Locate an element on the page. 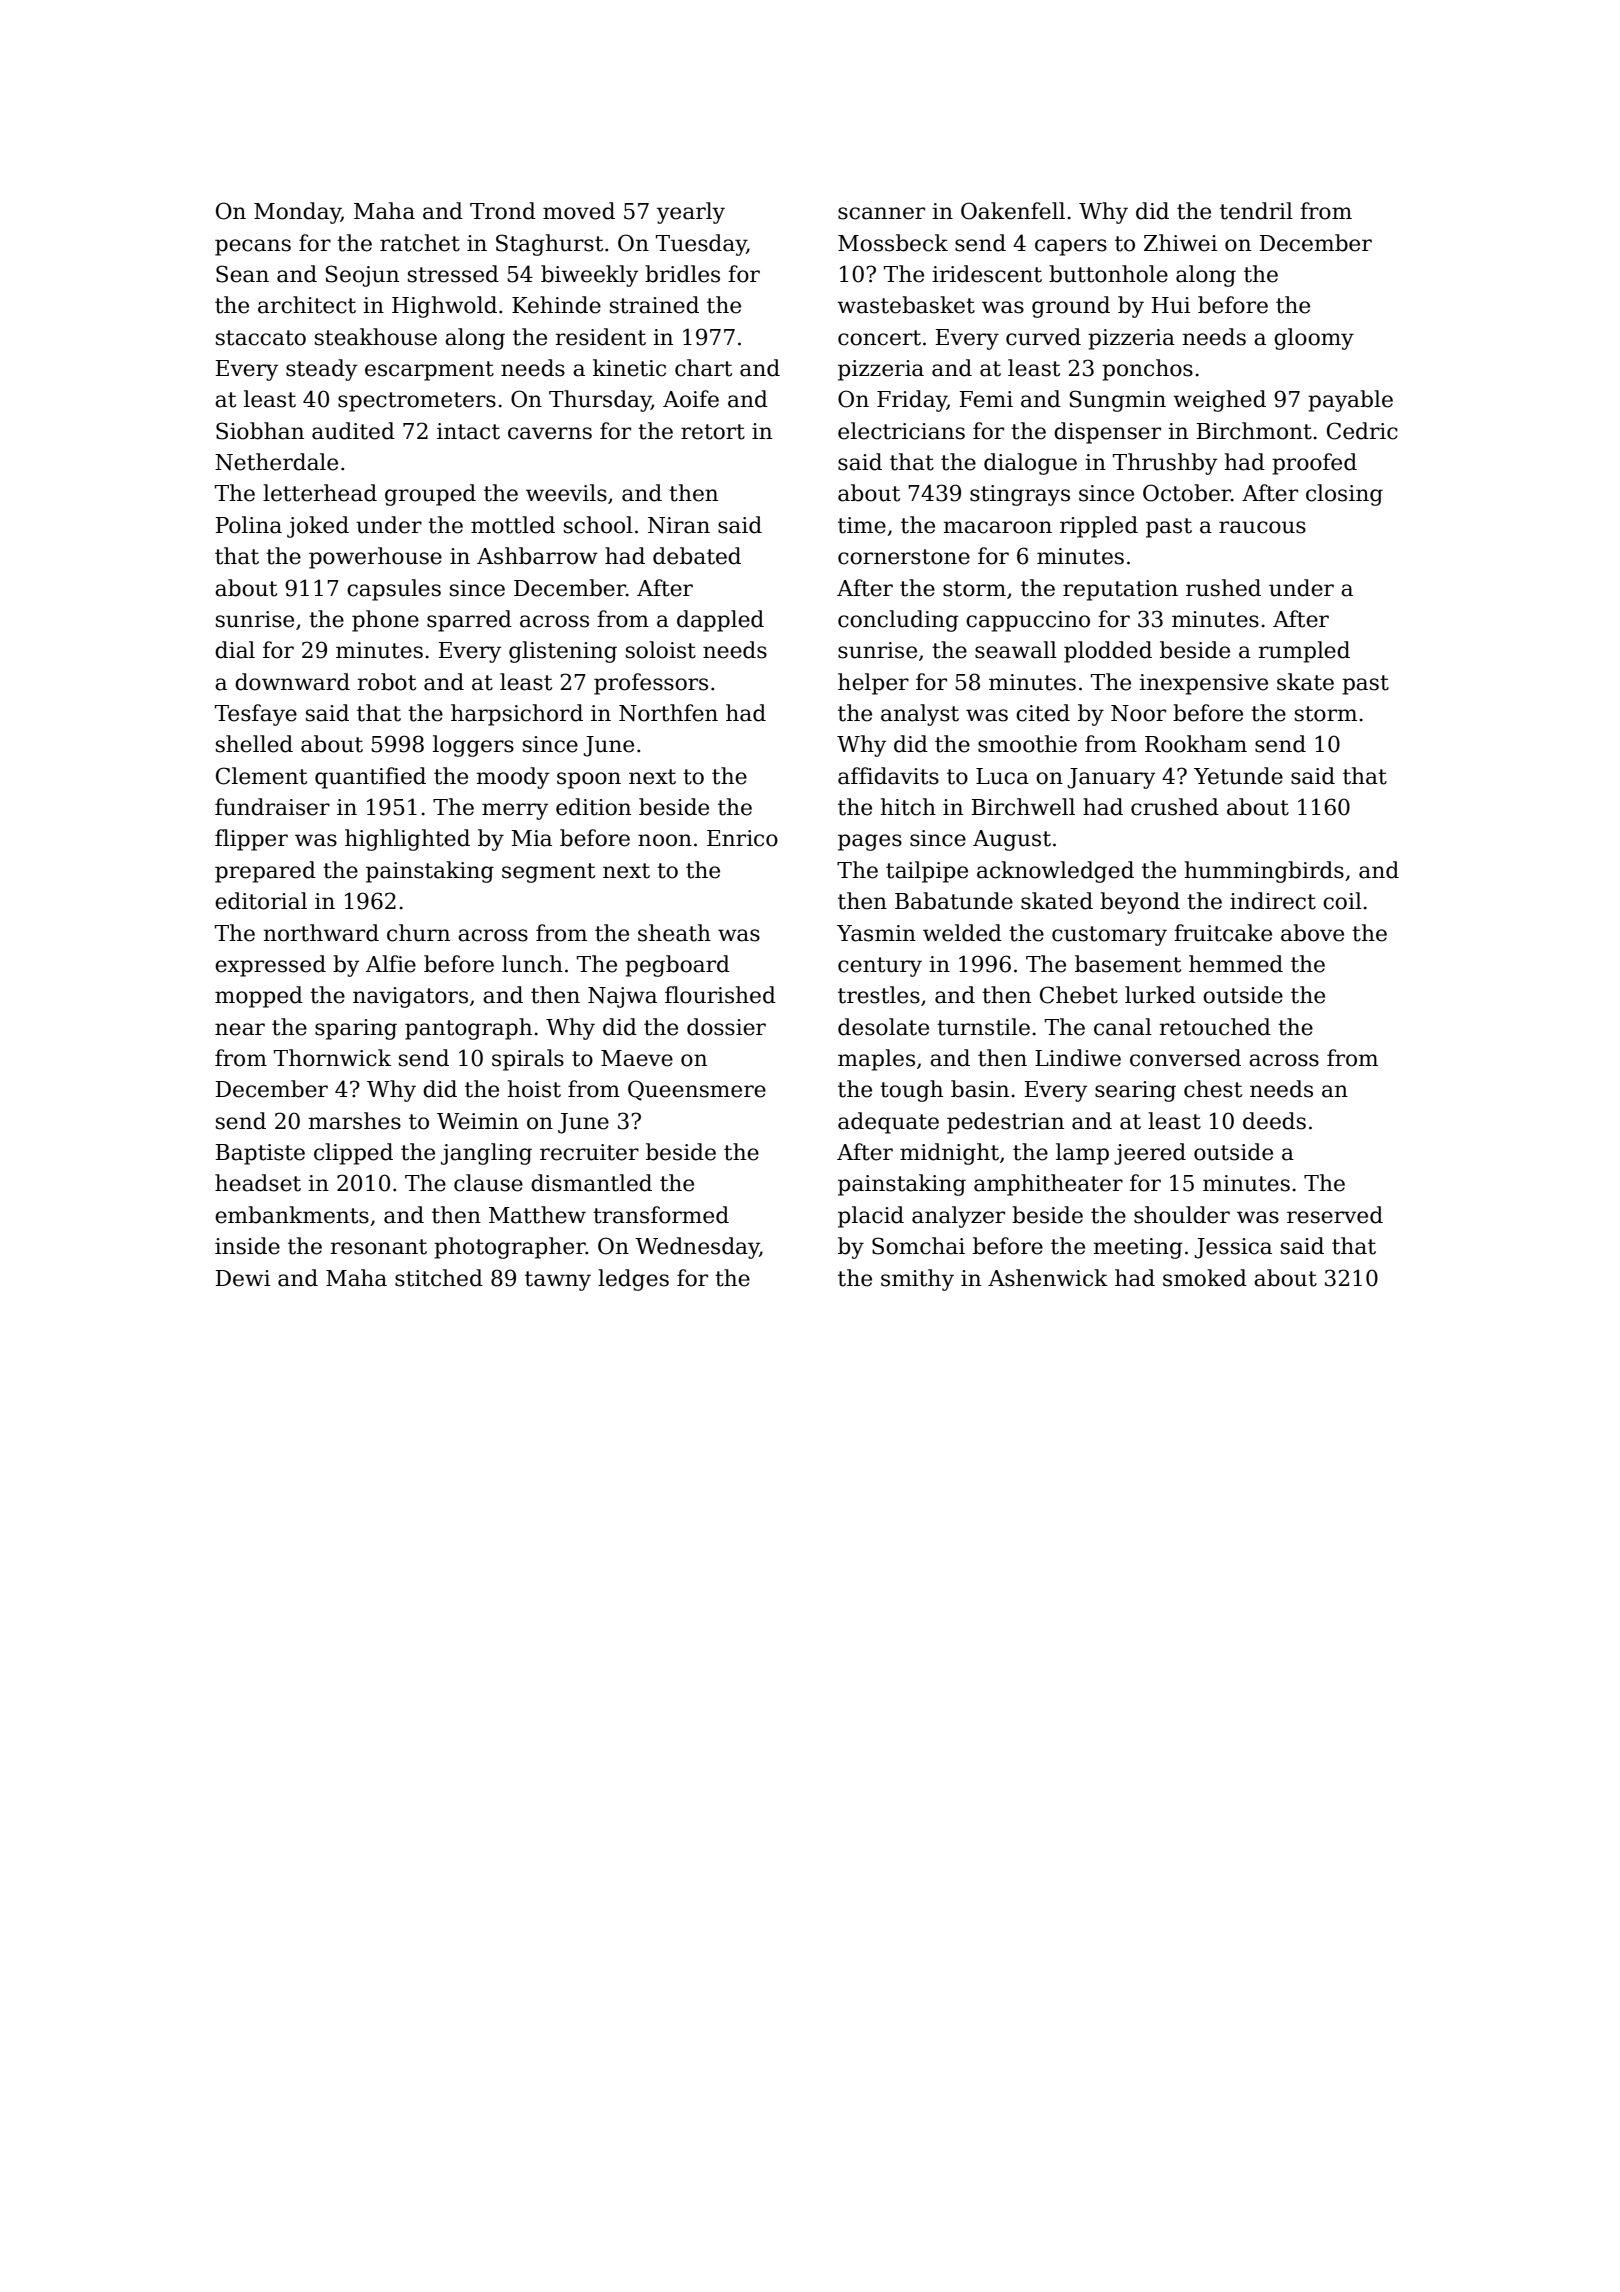 This image has width=1620, height=2292. noon is located at coordinates (665, 840).
